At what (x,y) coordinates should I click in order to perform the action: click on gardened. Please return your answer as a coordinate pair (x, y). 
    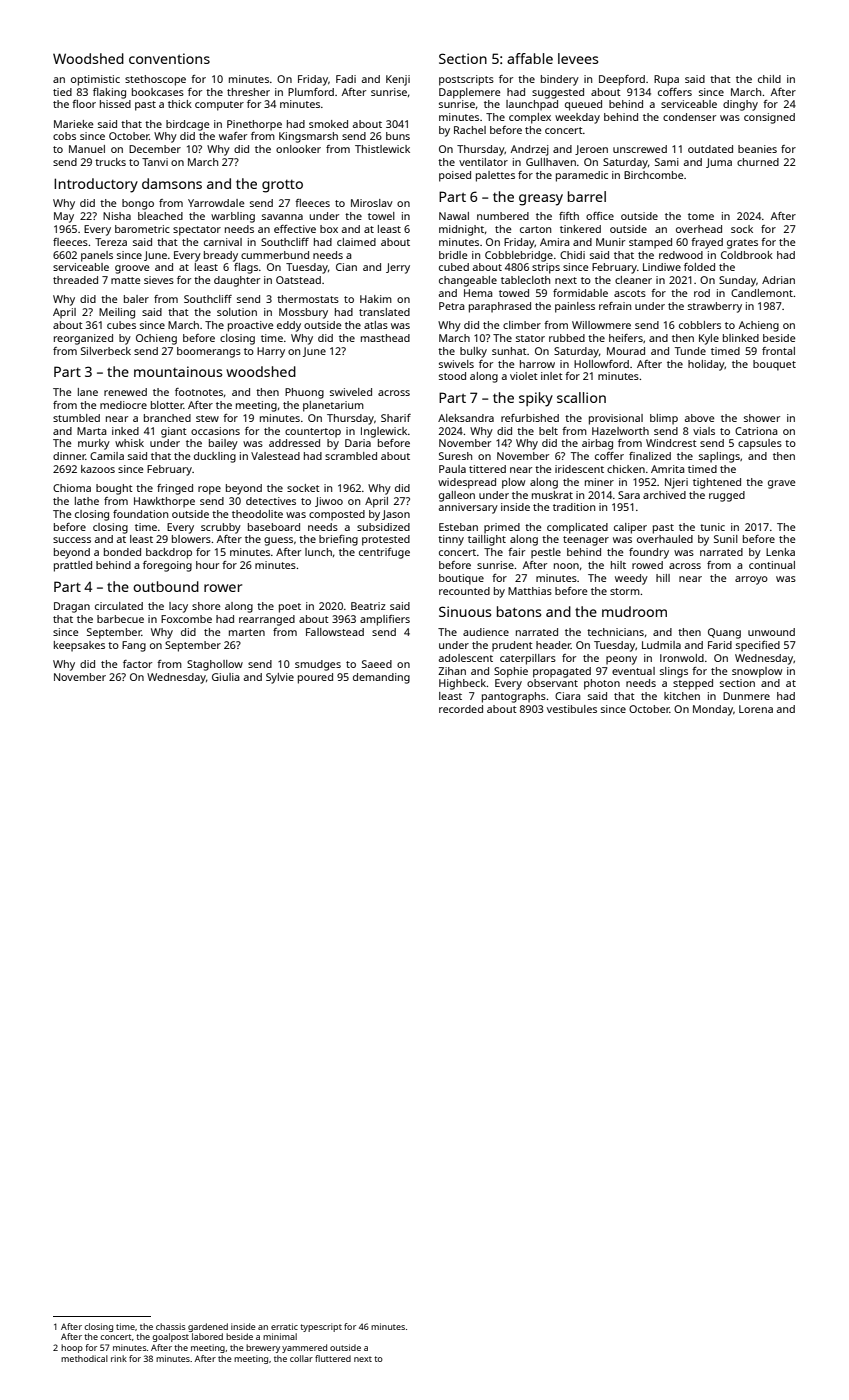
    Looking at the image, I should click on (208, 1327).
